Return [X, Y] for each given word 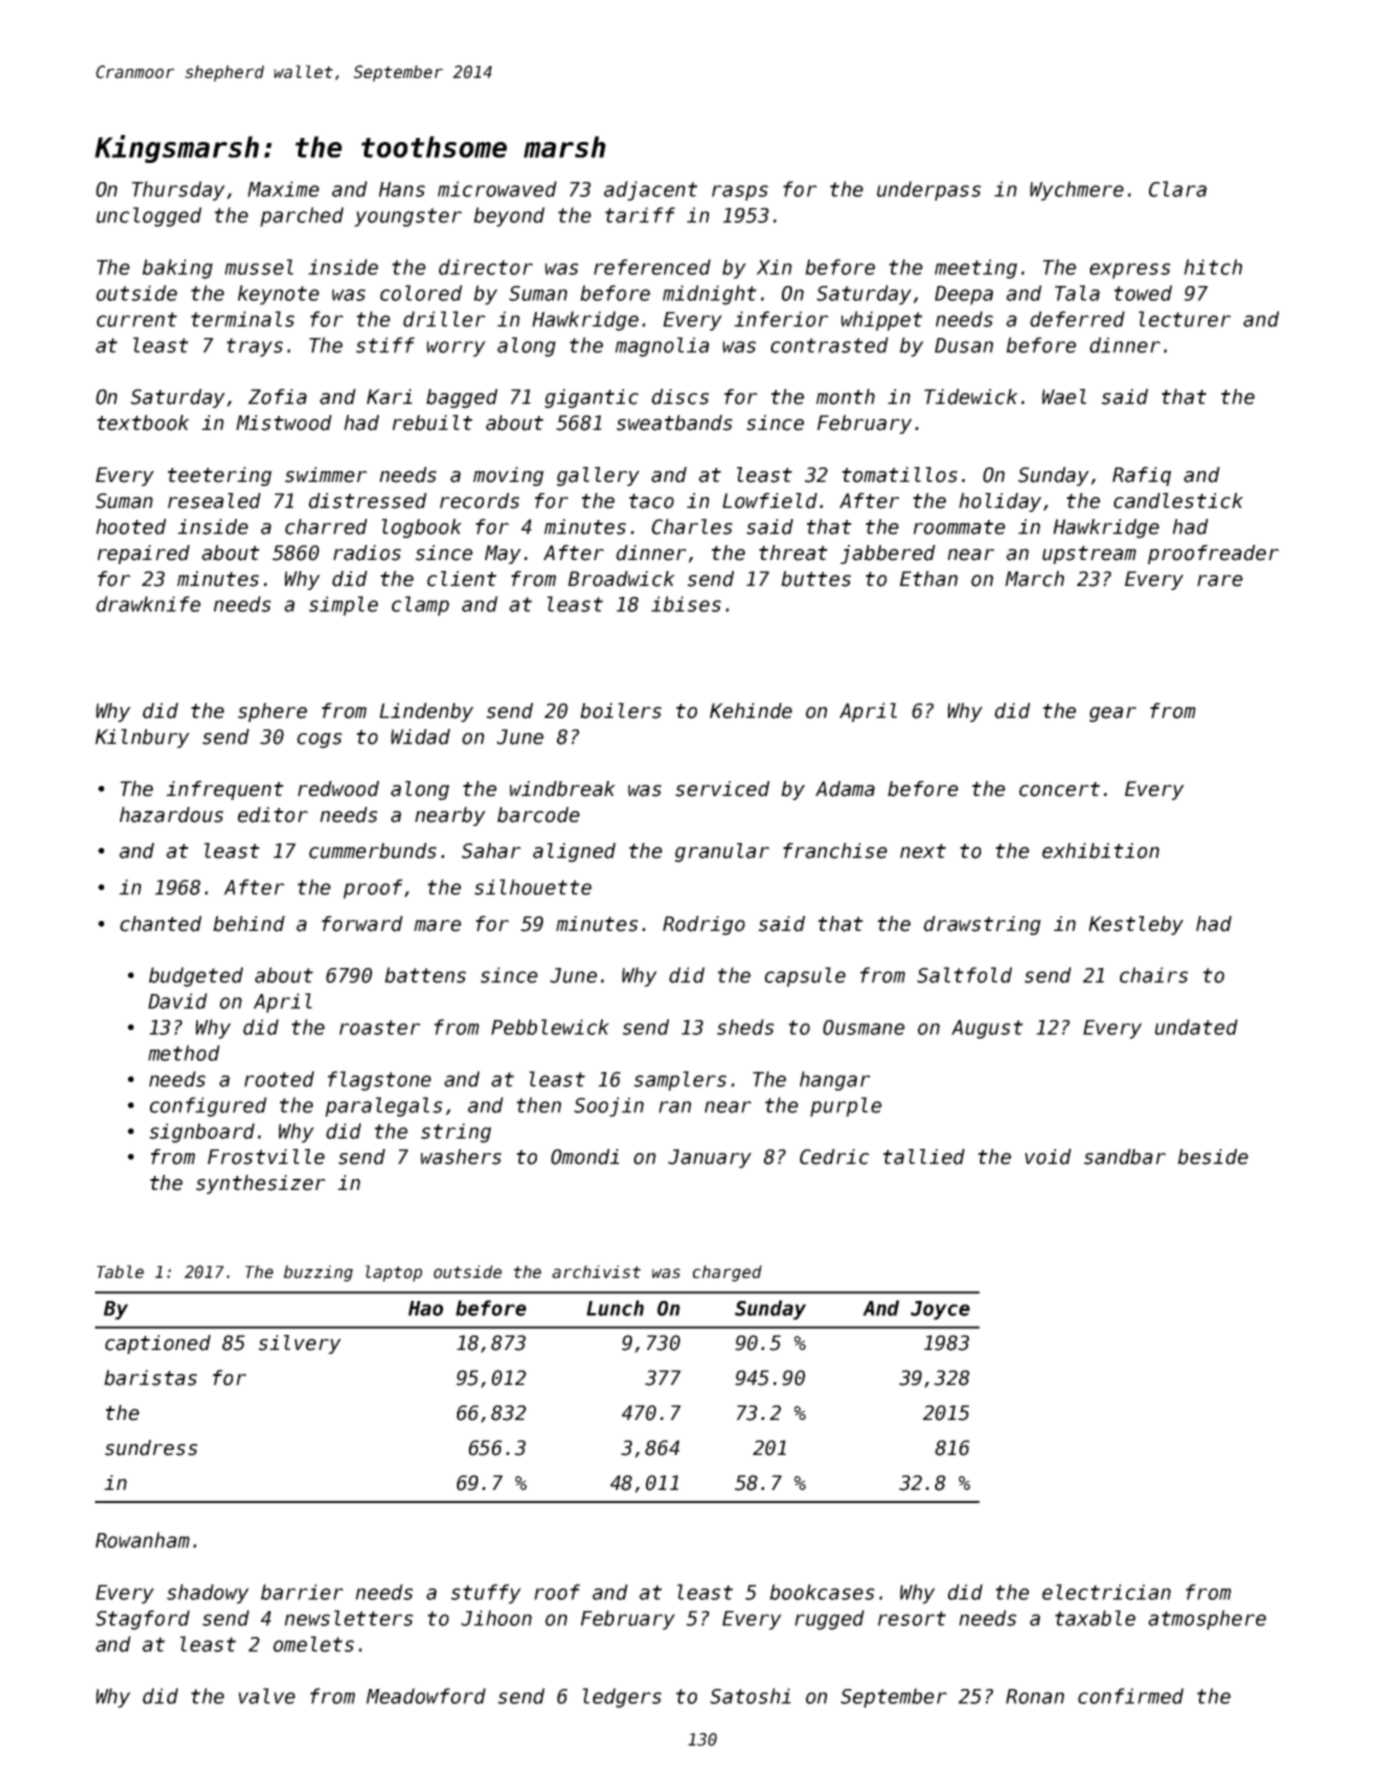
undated [1196, 1027]
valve [266, 1696]
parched [302, 217]
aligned [574, 852]
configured [208, 1107]
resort [912, 1618]
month [845, 397]
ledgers [622, 1698]
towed [1143, 293]
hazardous [172, 815]
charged [727, 1273]
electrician [1106, 1592]
